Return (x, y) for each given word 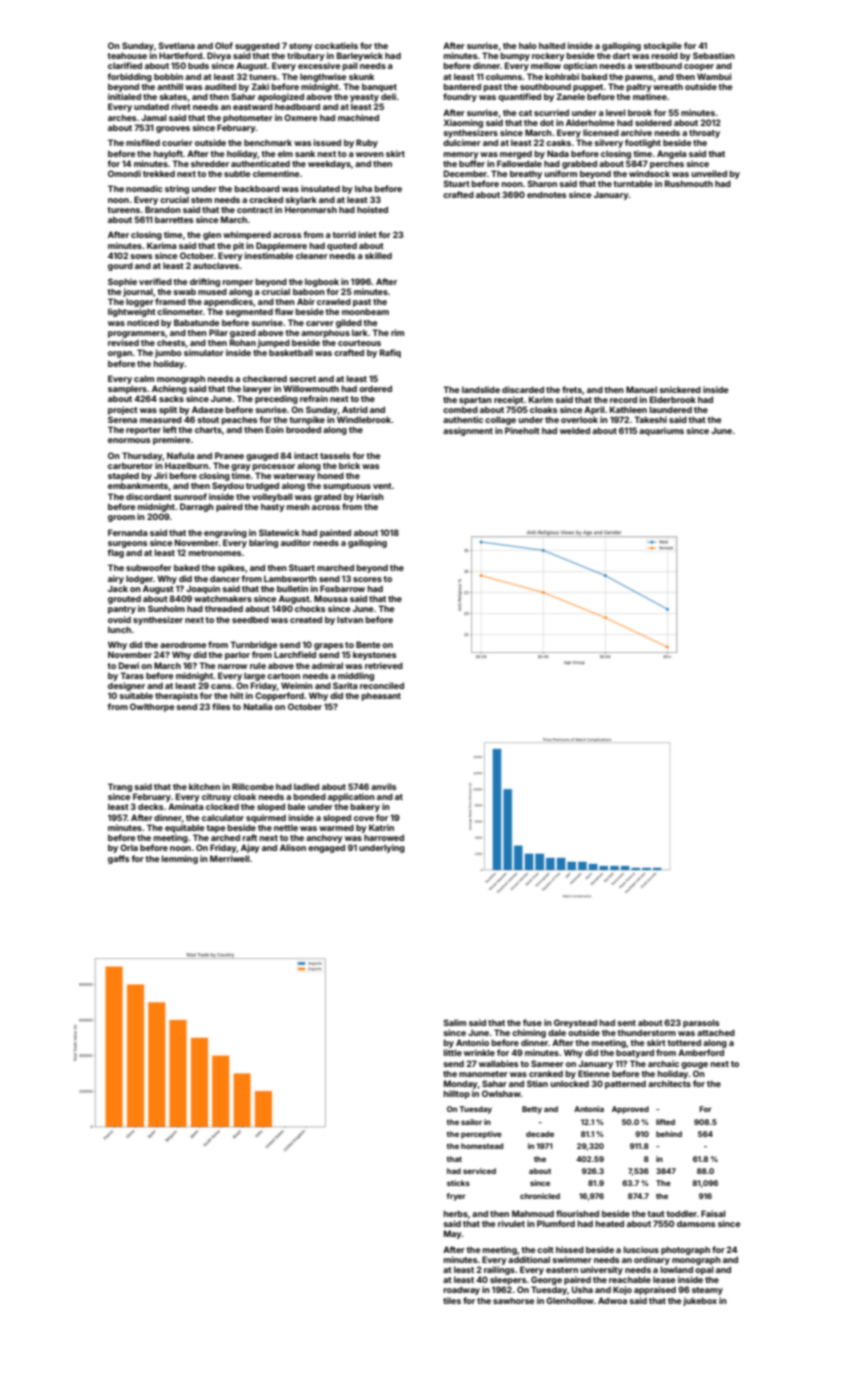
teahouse (127, 55)
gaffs (119, 859)
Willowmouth (311, 388)
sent (626, 1023)
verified (155, 281)
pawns (639, 78)
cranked (546, 1073)
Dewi (129, 665)
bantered (462, 86)
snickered (680, 389)
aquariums (661, 431)
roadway (462, 1290)
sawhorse (514, 1300)
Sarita (345, 685)
